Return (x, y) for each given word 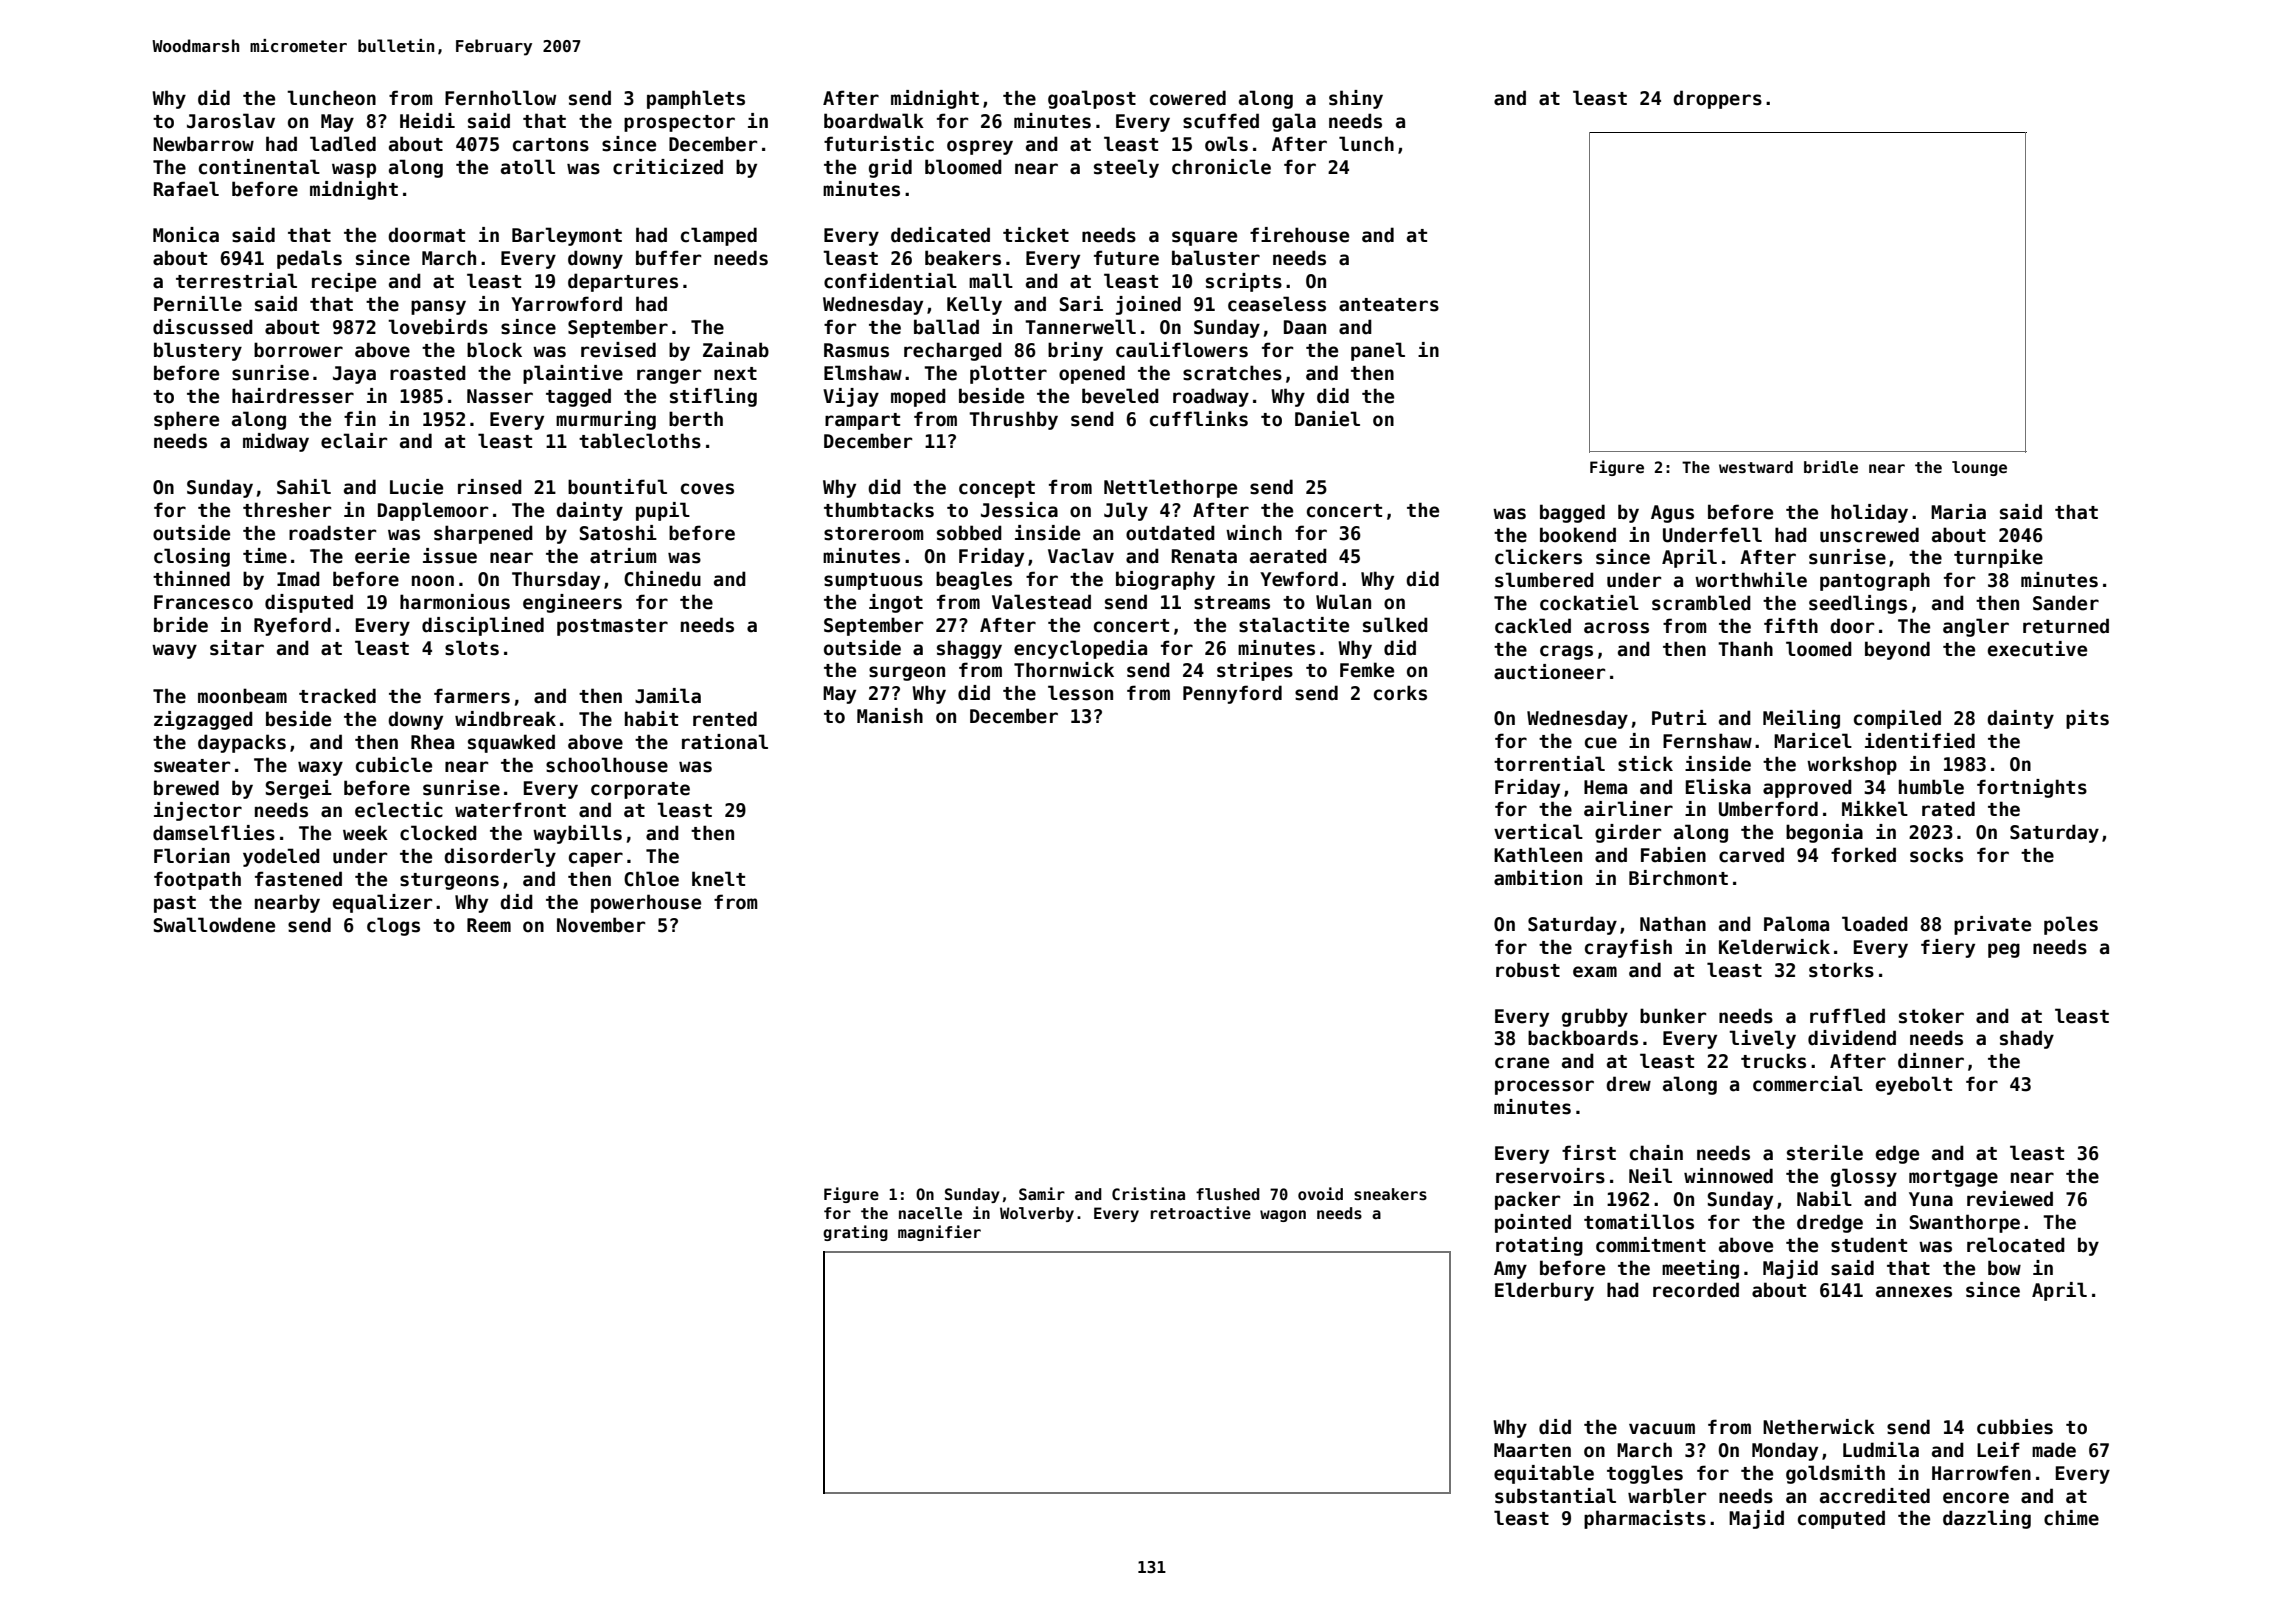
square (1204, 238)
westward (1756, 467)
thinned (191, 579)
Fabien (1673, 855)
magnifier (939, 1233)
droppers (1717, 99)
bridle (1831, 466)
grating (855, 1233)
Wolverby (1037, 1214)
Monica (186, 235)
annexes (1914, 1292)
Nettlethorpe (1170, 488)
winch (1254, 533)
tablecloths (640, 441)
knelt (718, 879)
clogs (393, 926)
